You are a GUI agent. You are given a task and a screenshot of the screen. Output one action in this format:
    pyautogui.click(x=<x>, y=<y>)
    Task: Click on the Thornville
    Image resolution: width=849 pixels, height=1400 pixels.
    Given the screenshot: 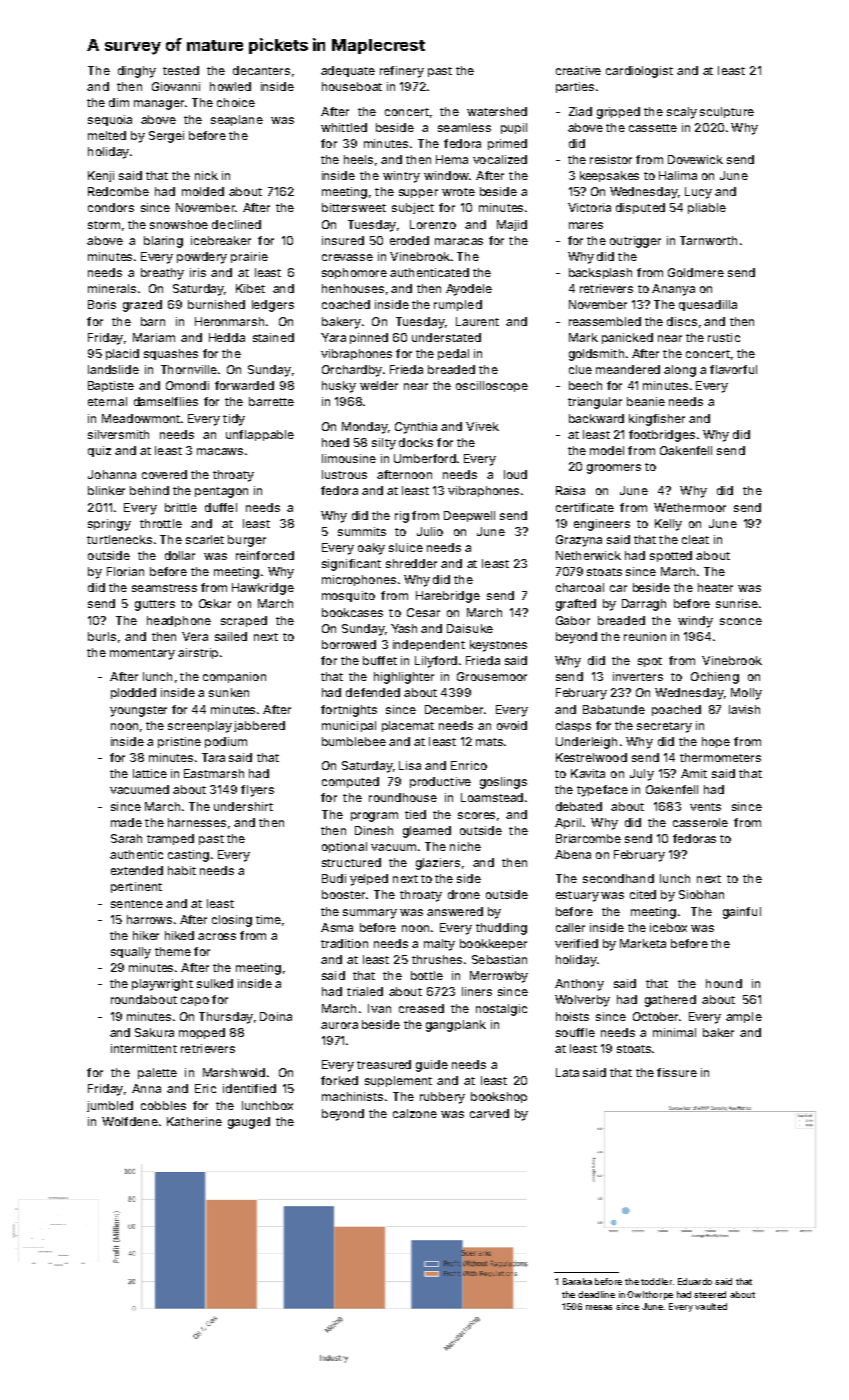 What is the action you would take?
    pyautogui.click(x=189, y=369)
